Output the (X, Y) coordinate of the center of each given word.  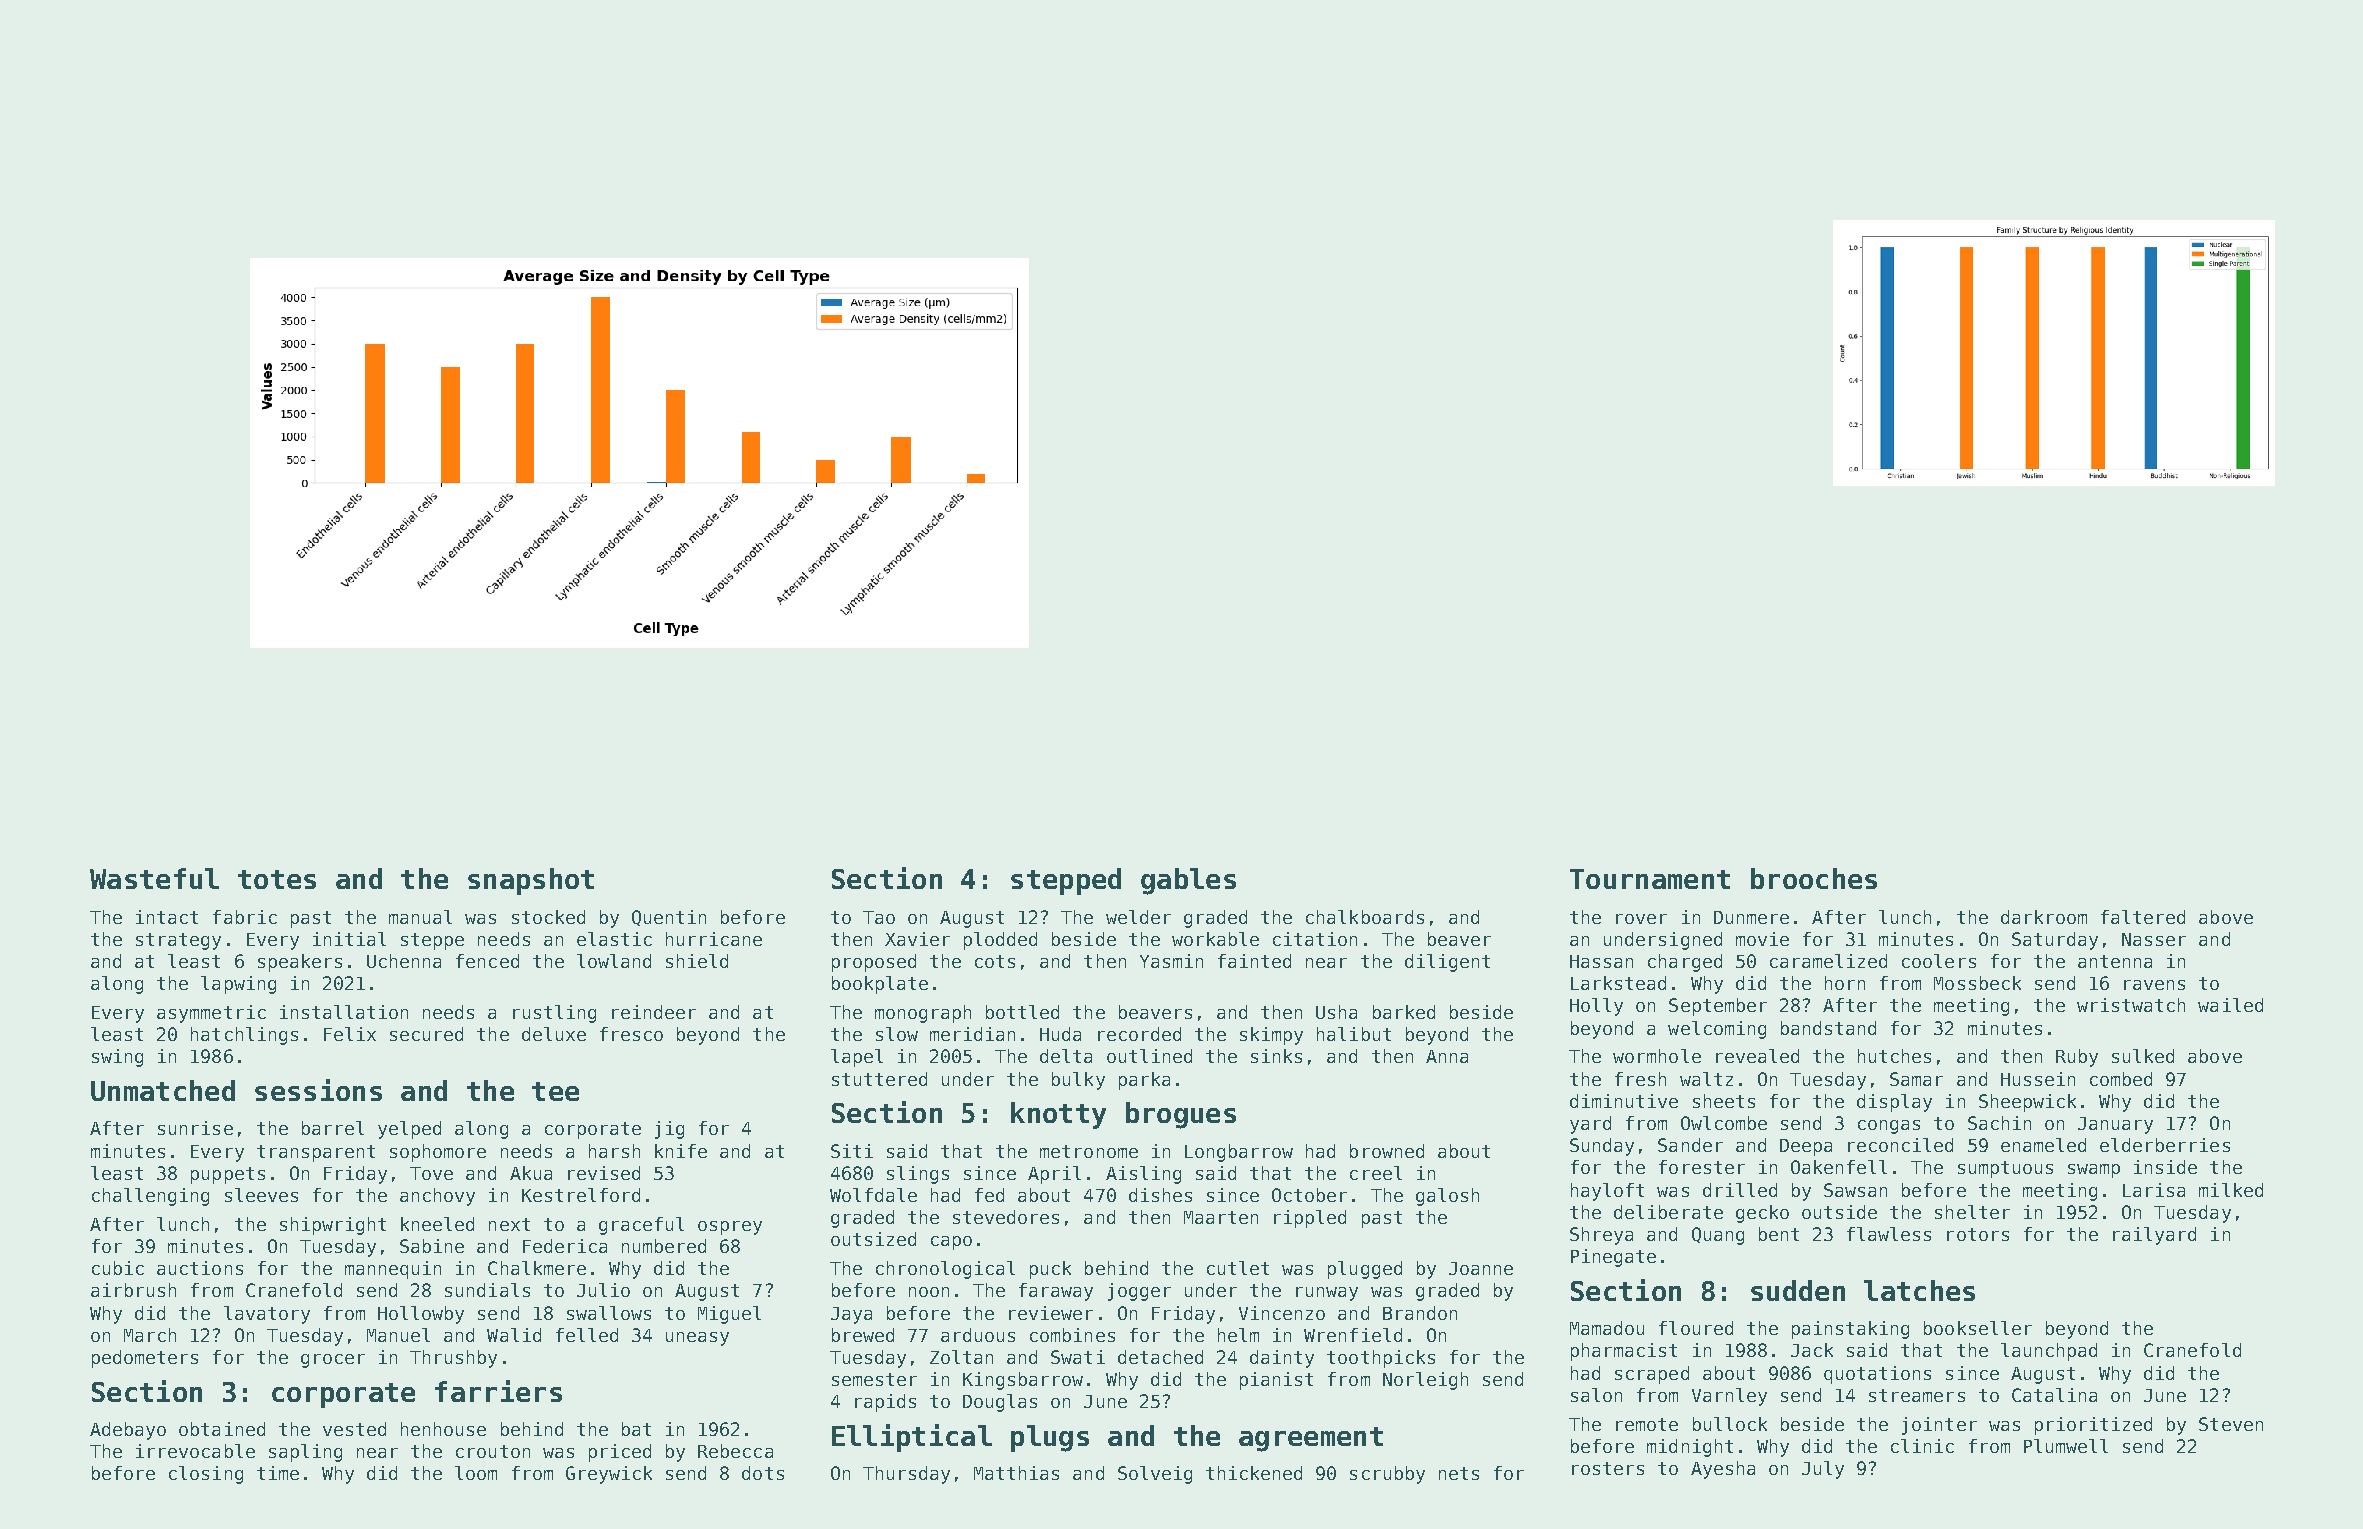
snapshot (531, 881)
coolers (1939, 961)
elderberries (2165, 1145)
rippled (1310, 1219)
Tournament (1650, 879)
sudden (1798, 1290)
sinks (1276, 1056)
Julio (603, 1290)
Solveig (1155, 1475)
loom (476, 1473)
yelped (409, 1130)
